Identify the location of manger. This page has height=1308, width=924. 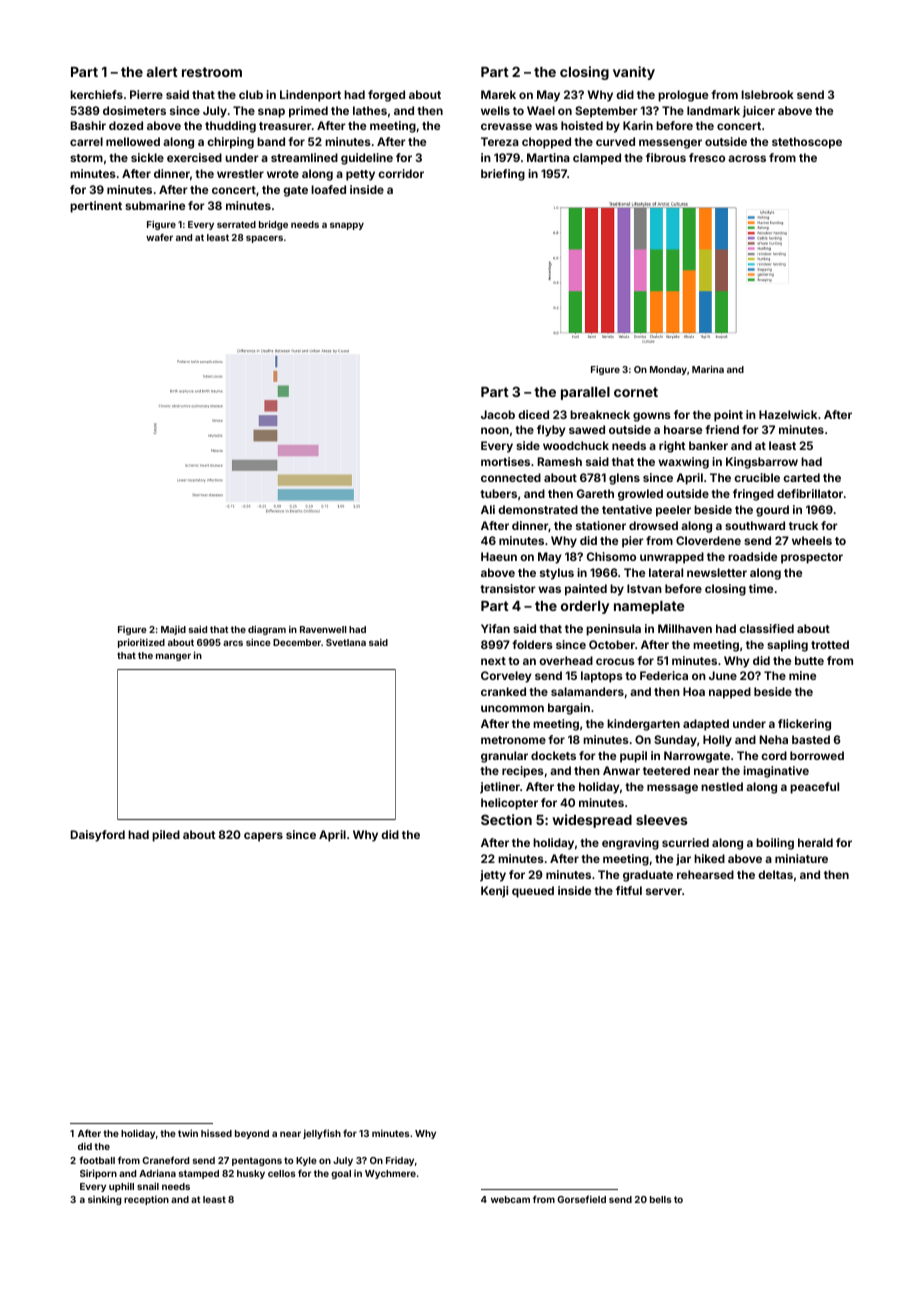
(173, 657).
